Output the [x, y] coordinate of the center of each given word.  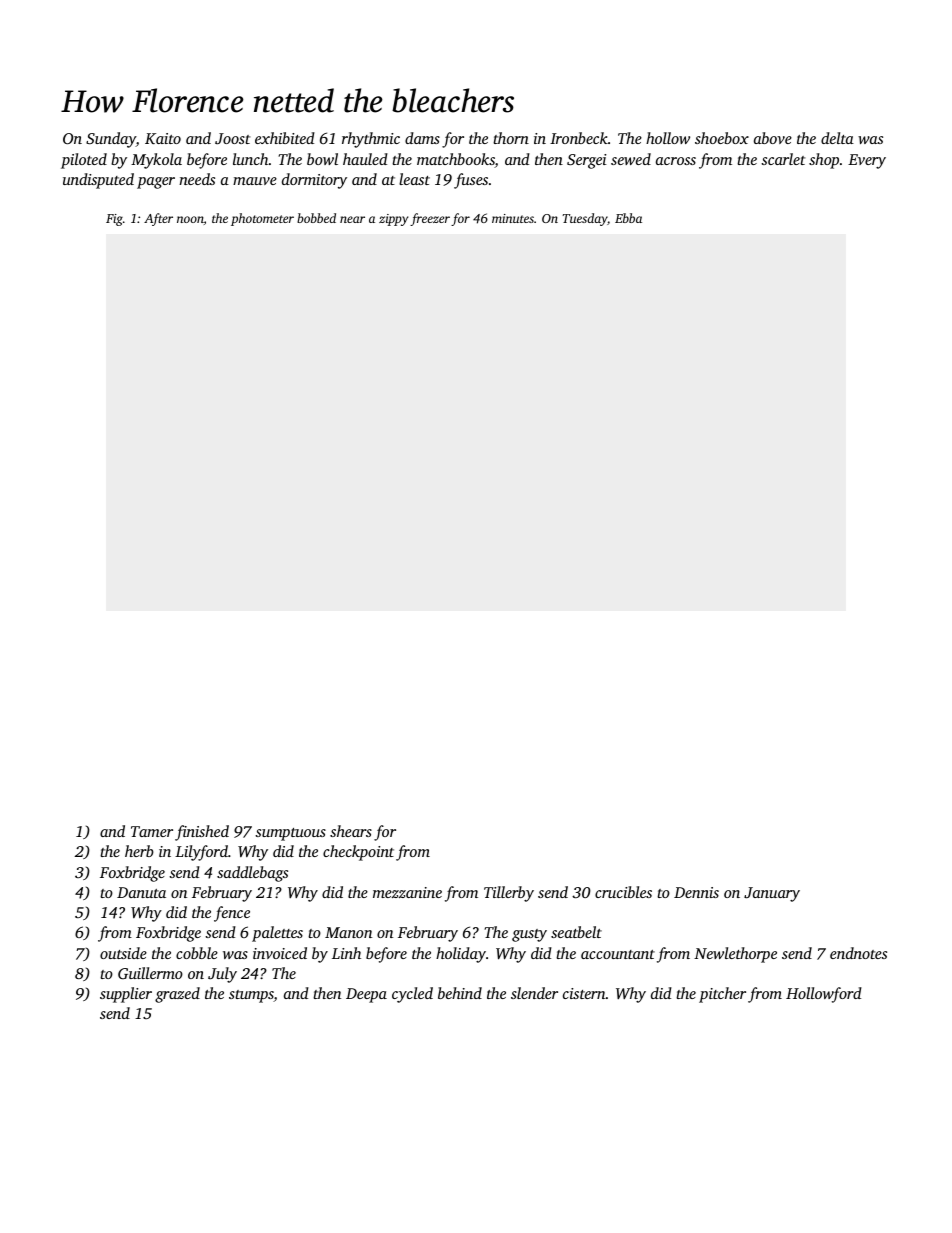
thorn [511, 138]
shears [351, 831]
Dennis [696, 892]
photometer [262, 219]
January [772, 894]
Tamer [152, 831]
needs [197, 179]
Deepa [366, 995]
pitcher [722, 995]
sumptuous [290, 834]
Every [867, 161]
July [222, 975]
